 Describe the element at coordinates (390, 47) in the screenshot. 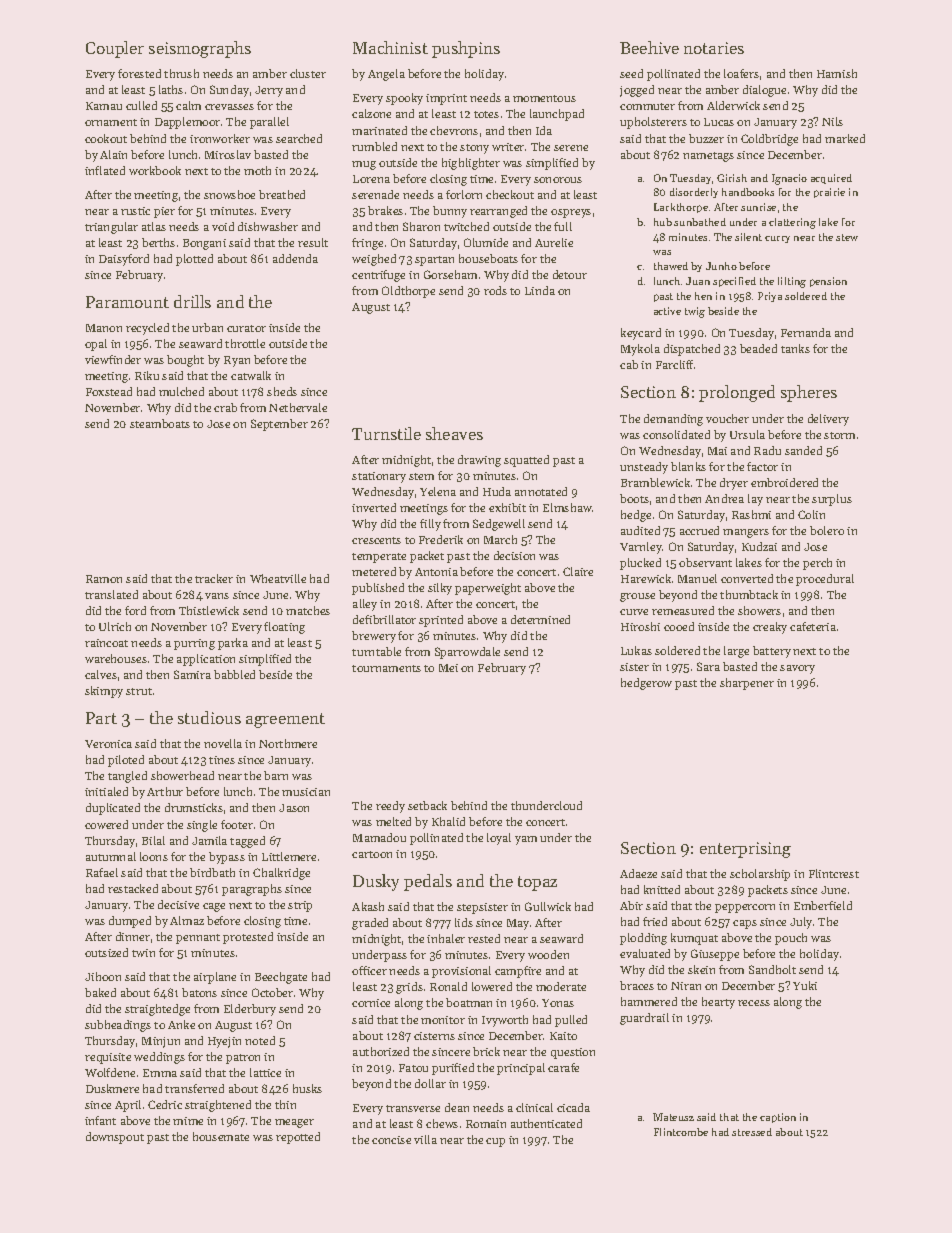

I see `Machinist` at that location.
